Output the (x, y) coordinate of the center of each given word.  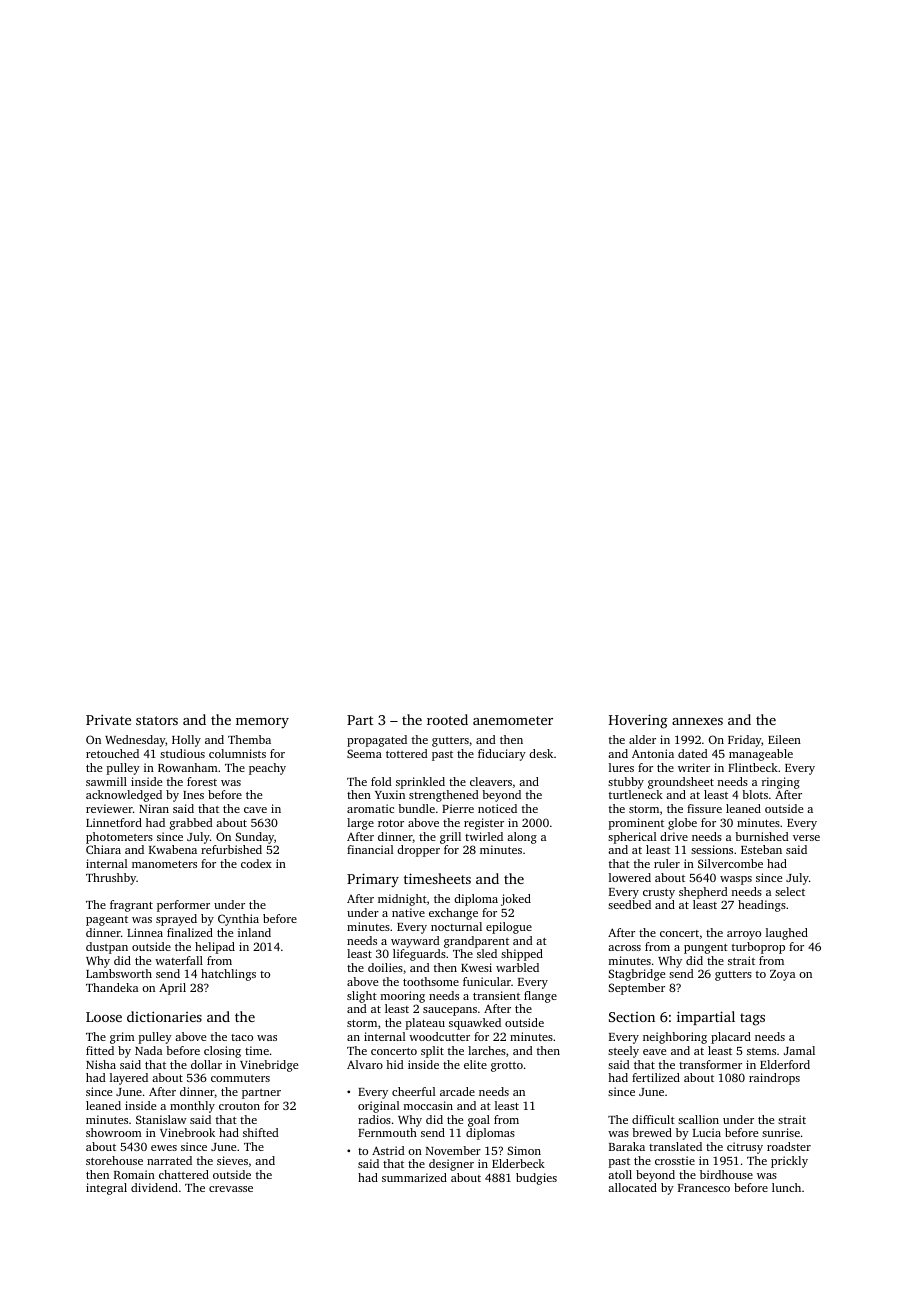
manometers (164, 864)
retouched (112, 753)
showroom (114, 1132)
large (360, 824)
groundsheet (681, 783)
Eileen (784, 739)
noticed (497, 808)
